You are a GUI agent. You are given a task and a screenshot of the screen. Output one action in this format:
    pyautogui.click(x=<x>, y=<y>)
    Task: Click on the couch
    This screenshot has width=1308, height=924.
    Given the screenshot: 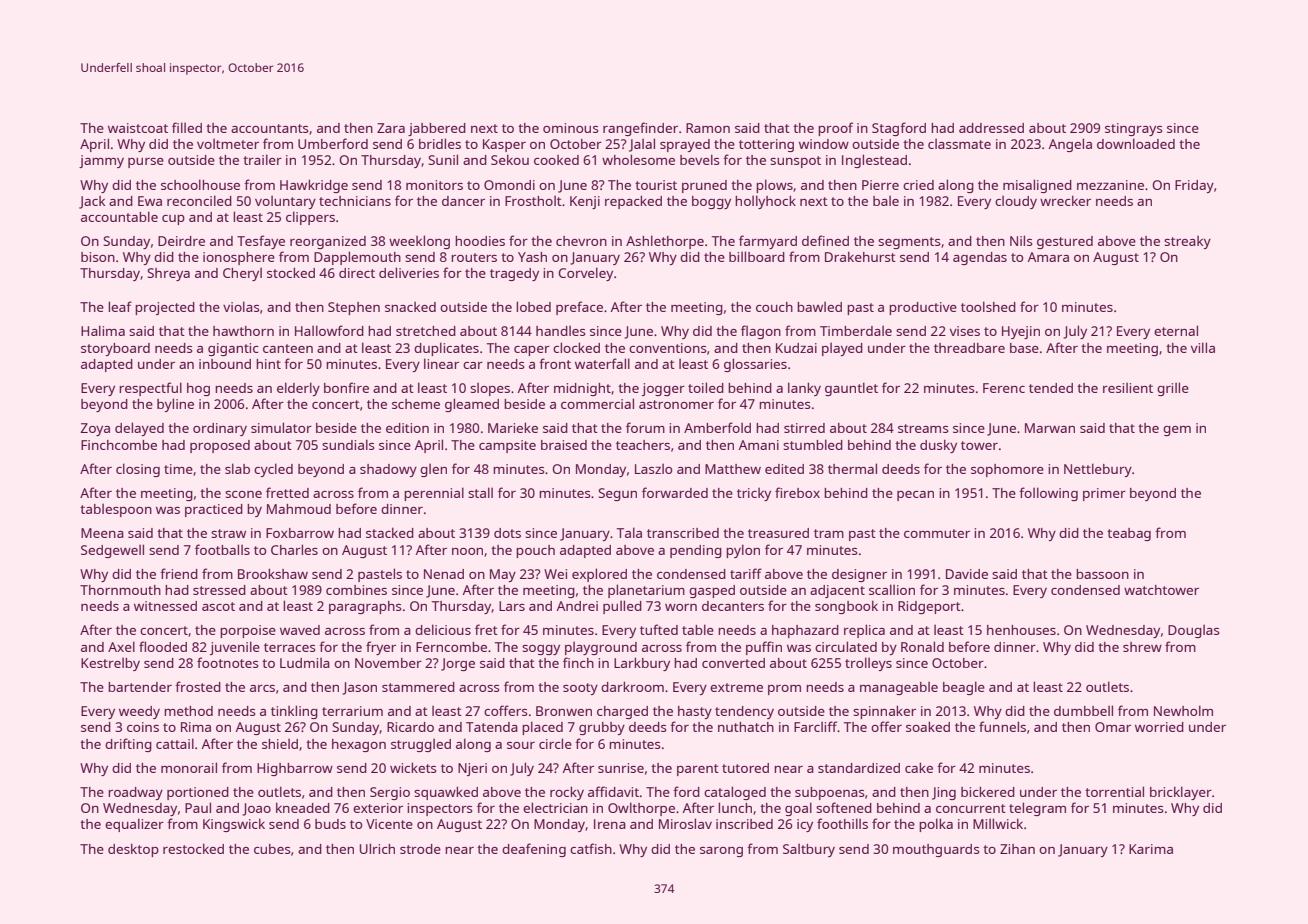 What is the action you would take?
    pyautogui.click(x=774, y=307)
